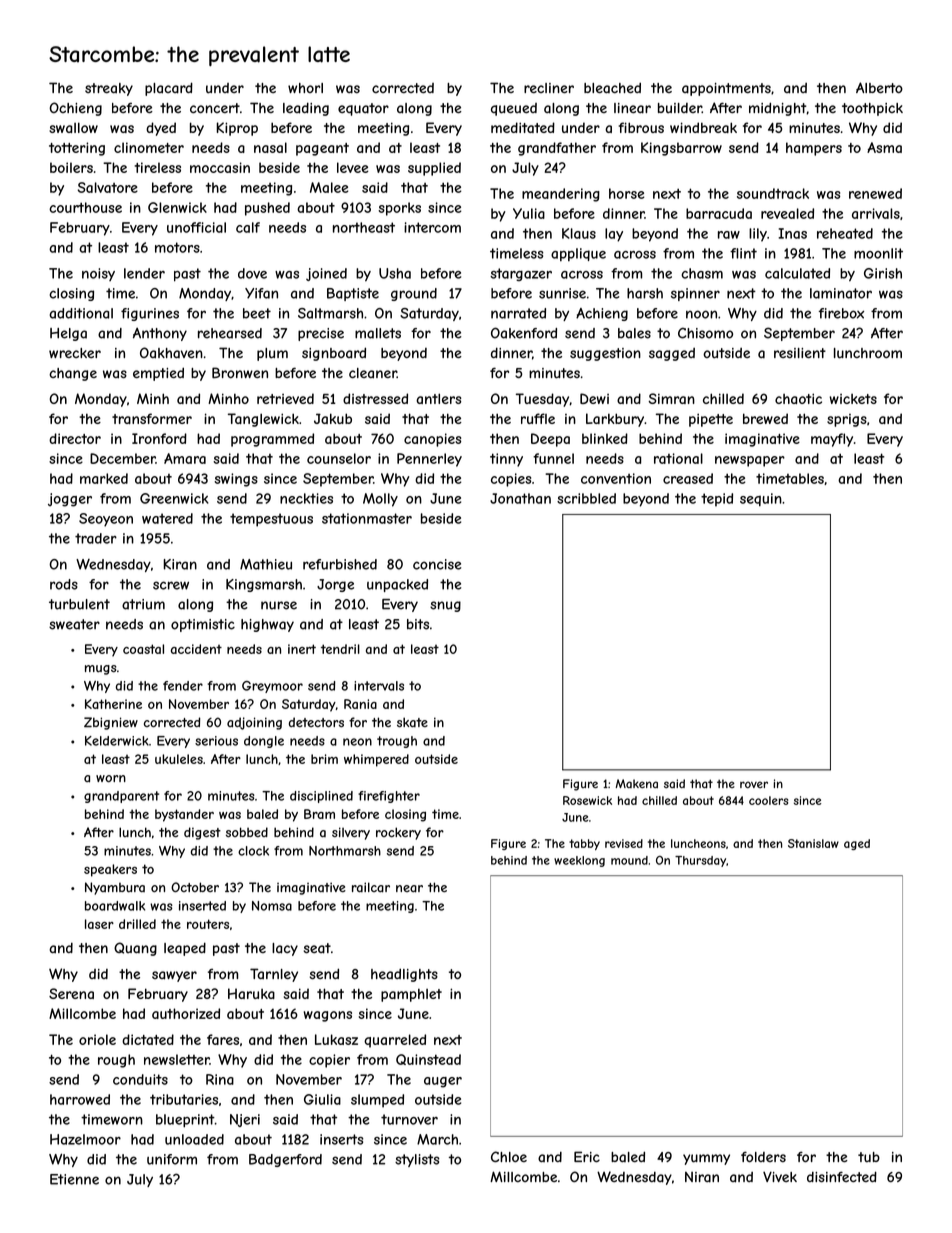 Image resolution: width=952 pixels, height=1233 pixels. Describe the element at coordinates (701, 314) in the screenshot. I see `noon` at that location.
